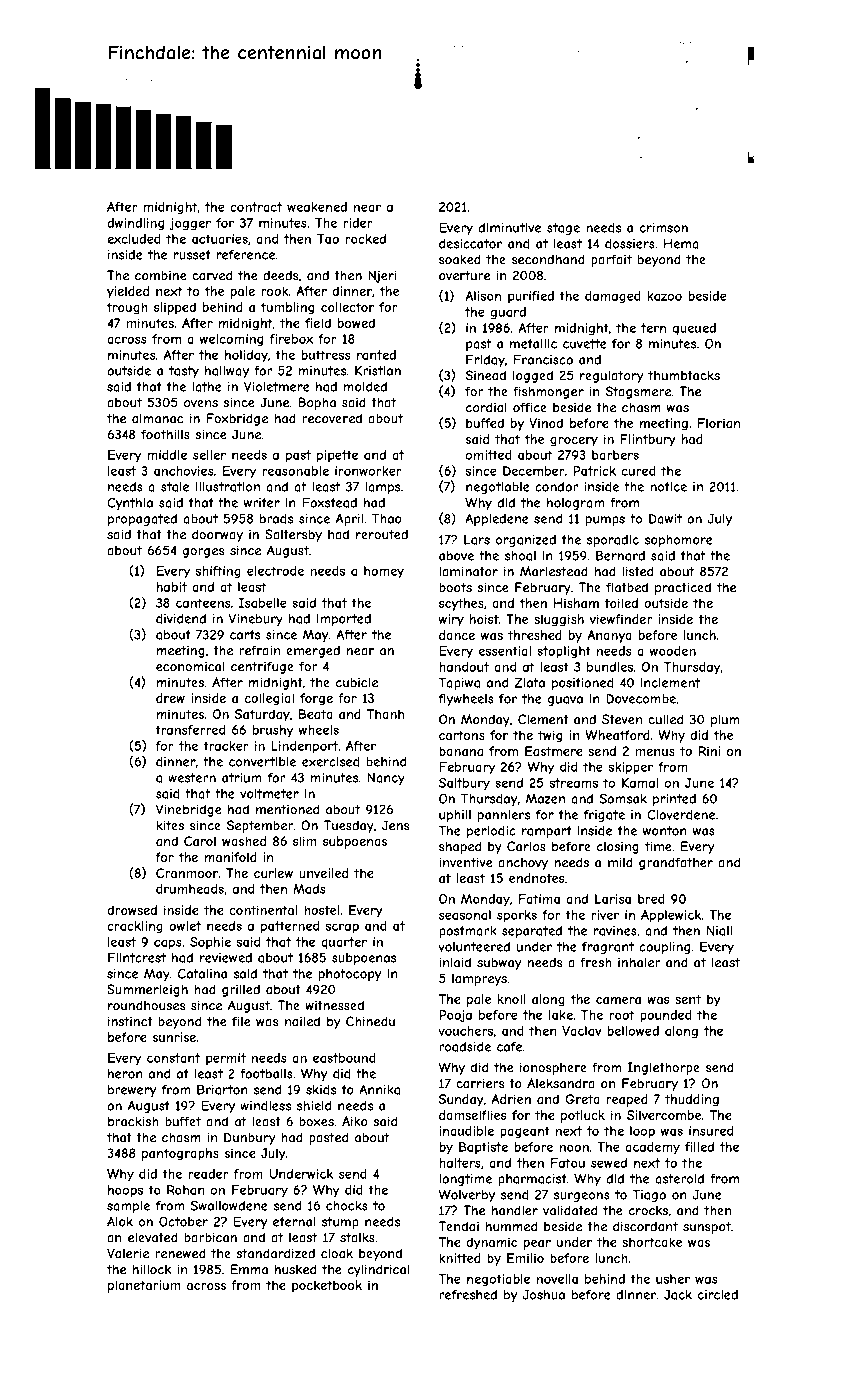  What do you see at coordinates (681, 815) in the document?
I see `Cloverdene` at bounding box center [681, 815].
